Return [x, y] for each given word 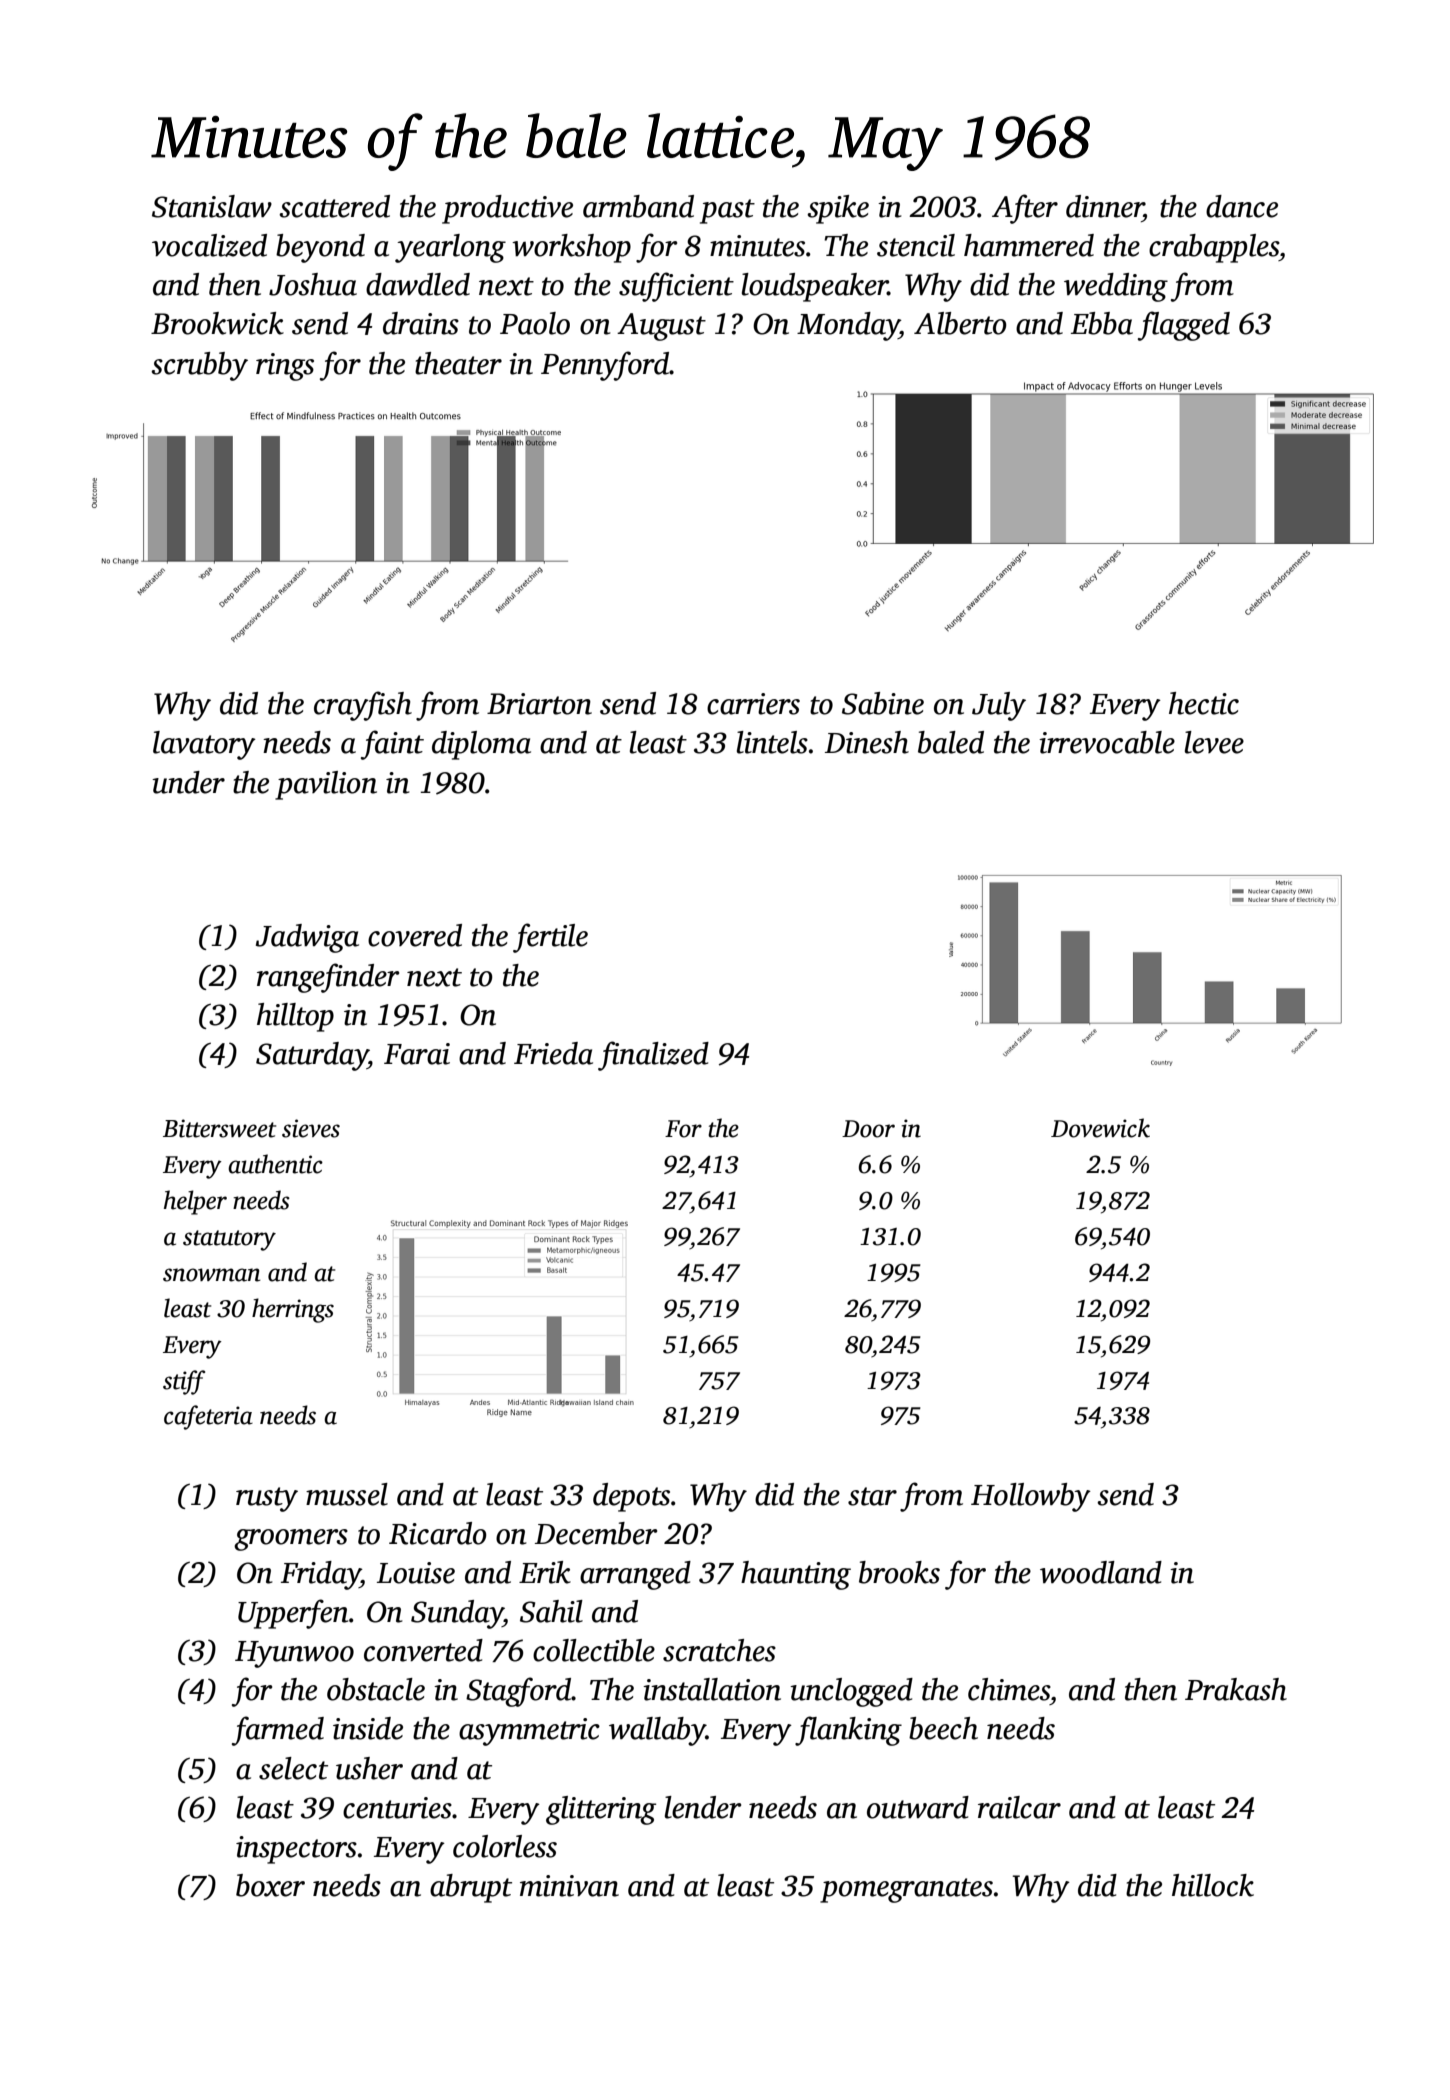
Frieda [553, 1053]
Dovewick [1100, 1128]
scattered [334, 206]
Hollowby [1031, 1497]
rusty [267, 1499]
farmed [278, 1731]
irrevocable [1107, 742]
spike [838, 209]
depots [631, 1497]
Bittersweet [219, 1128]
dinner [1104, 206]
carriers [753, 704]
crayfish [363, 706]
